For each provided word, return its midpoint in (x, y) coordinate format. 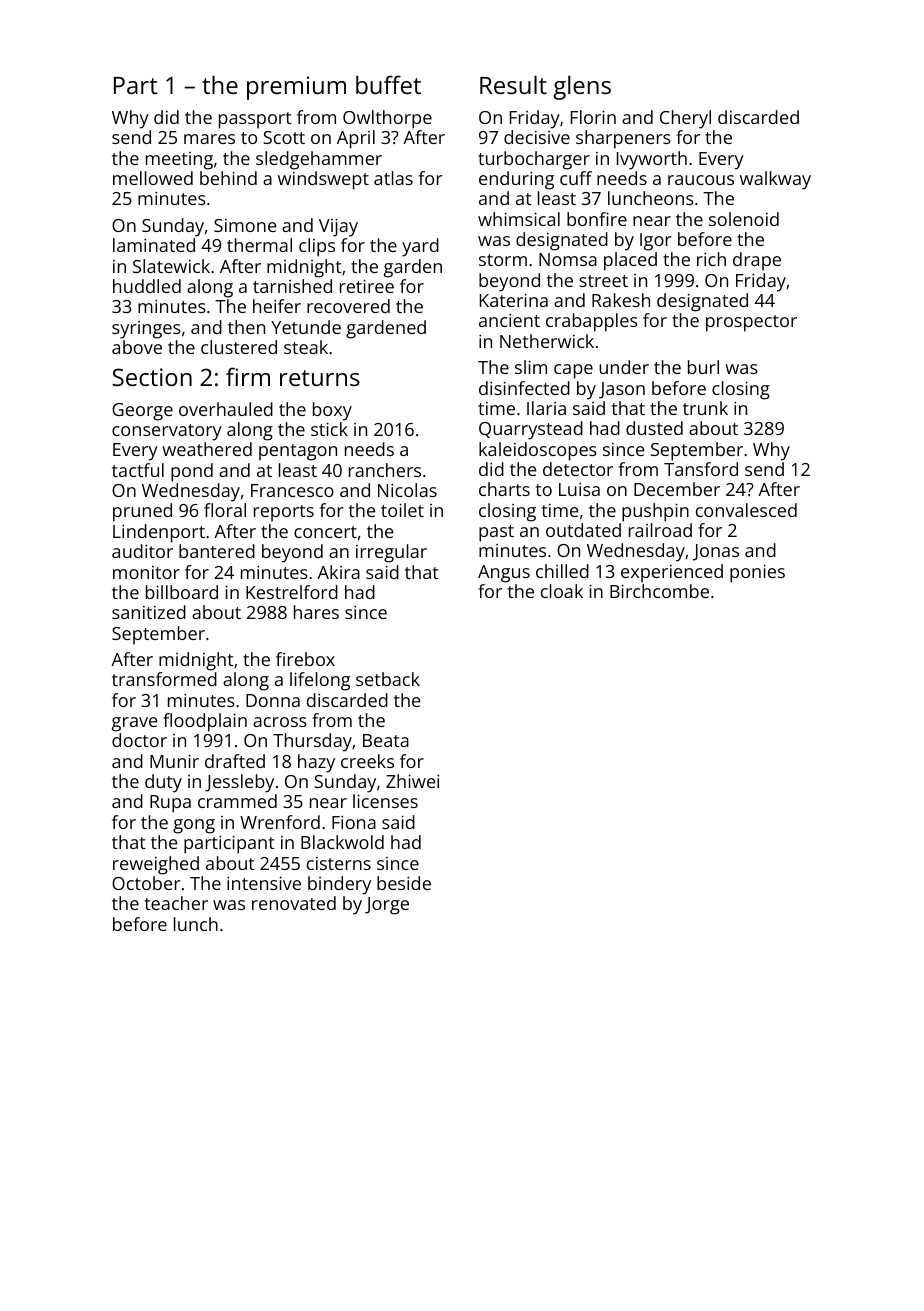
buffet (388, 84)
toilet (402, 510)
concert (325, 532)
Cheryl (685, 119)
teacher (176, 903)
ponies (757, 573)
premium (296, 88)
